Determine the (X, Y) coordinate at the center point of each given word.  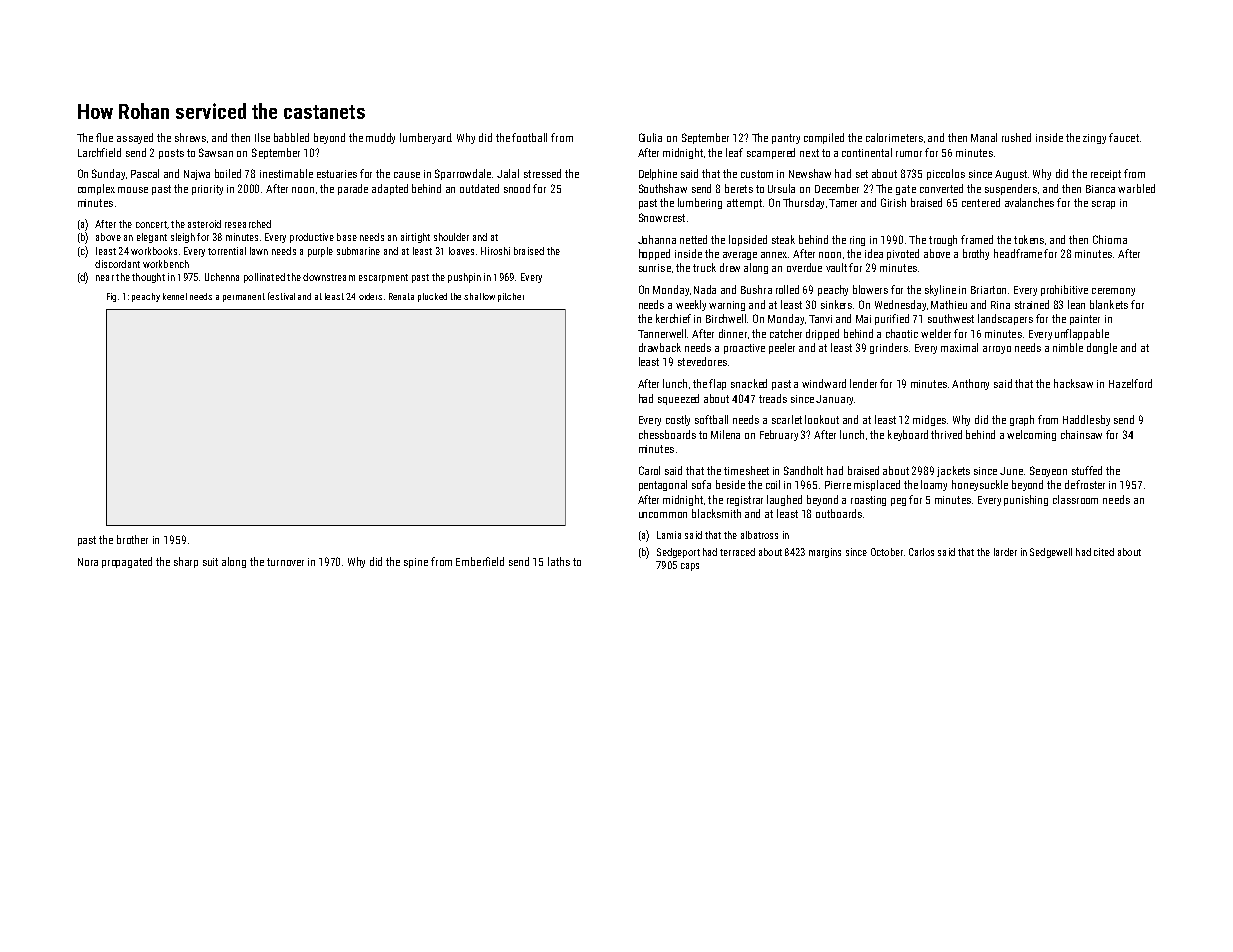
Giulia (650, 137)
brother (132, 539)
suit (210, 562)
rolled (787, 289)
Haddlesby (1086, 420)
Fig (111, 297)
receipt (1106, 175)
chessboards (667, 434)
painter (1085, 320)
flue (104, 137)
